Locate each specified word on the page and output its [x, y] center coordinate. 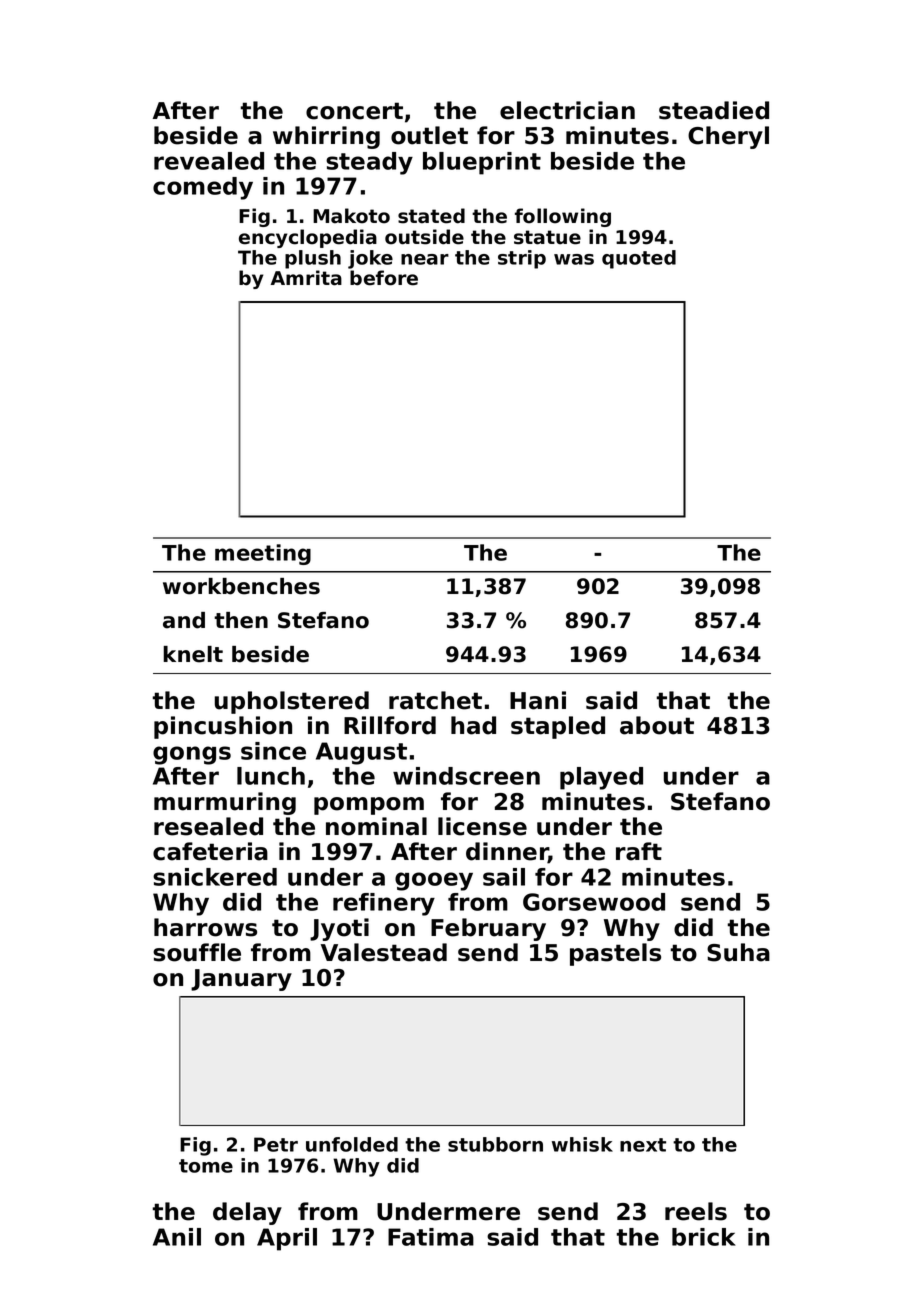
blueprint [482, 163]
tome [206, 1166]
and [184, 620]
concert [354, 111]
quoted [639, 259]
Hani [538, 700]
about [657, 725]
